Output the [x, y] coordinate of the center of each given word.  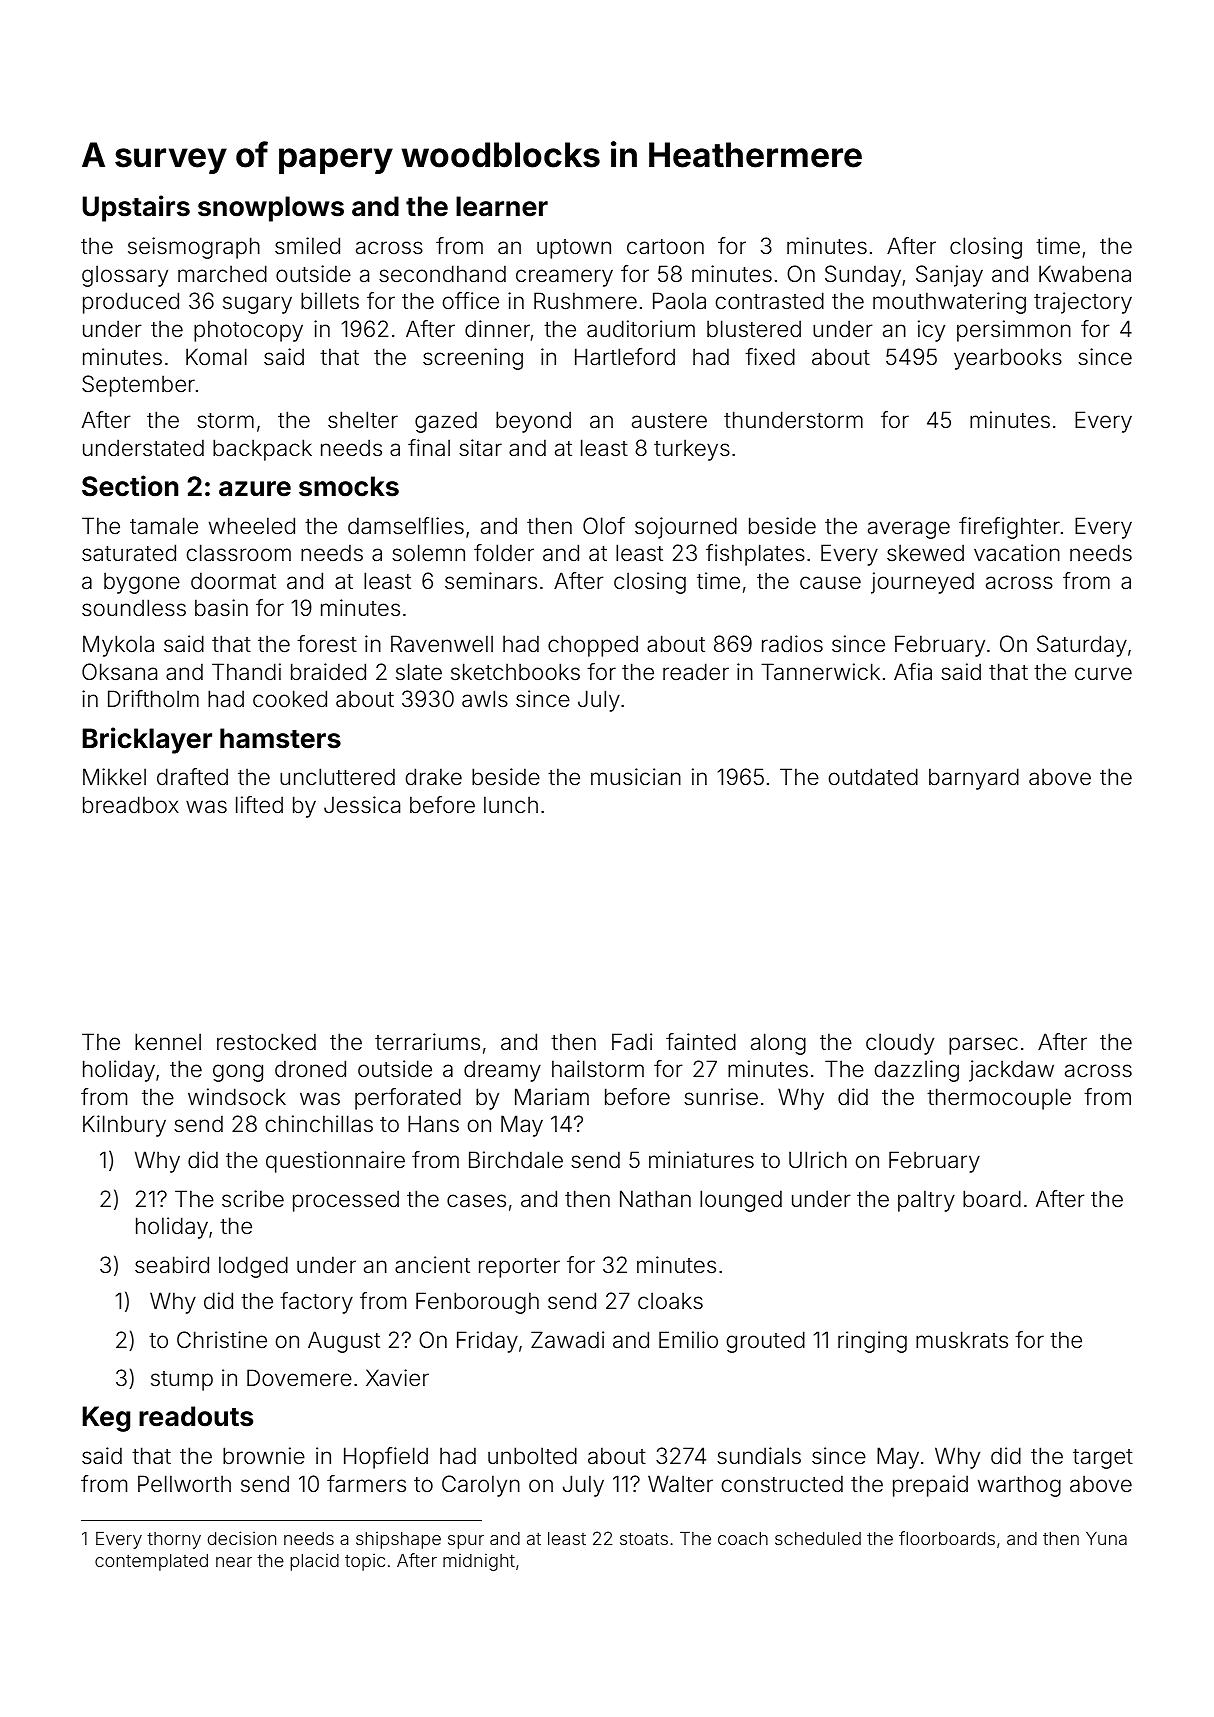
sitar [480, 447]
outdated [873, 777]
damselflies [406, 526]
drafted [192, 777]
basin [221, 608]
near [234, 1562]
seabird [172, 1265]
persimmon [1014, 331]
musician [636, 777]
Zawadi [567, 1340]
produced [131, 303]
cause [830, 583]
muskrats [962, 1340]
